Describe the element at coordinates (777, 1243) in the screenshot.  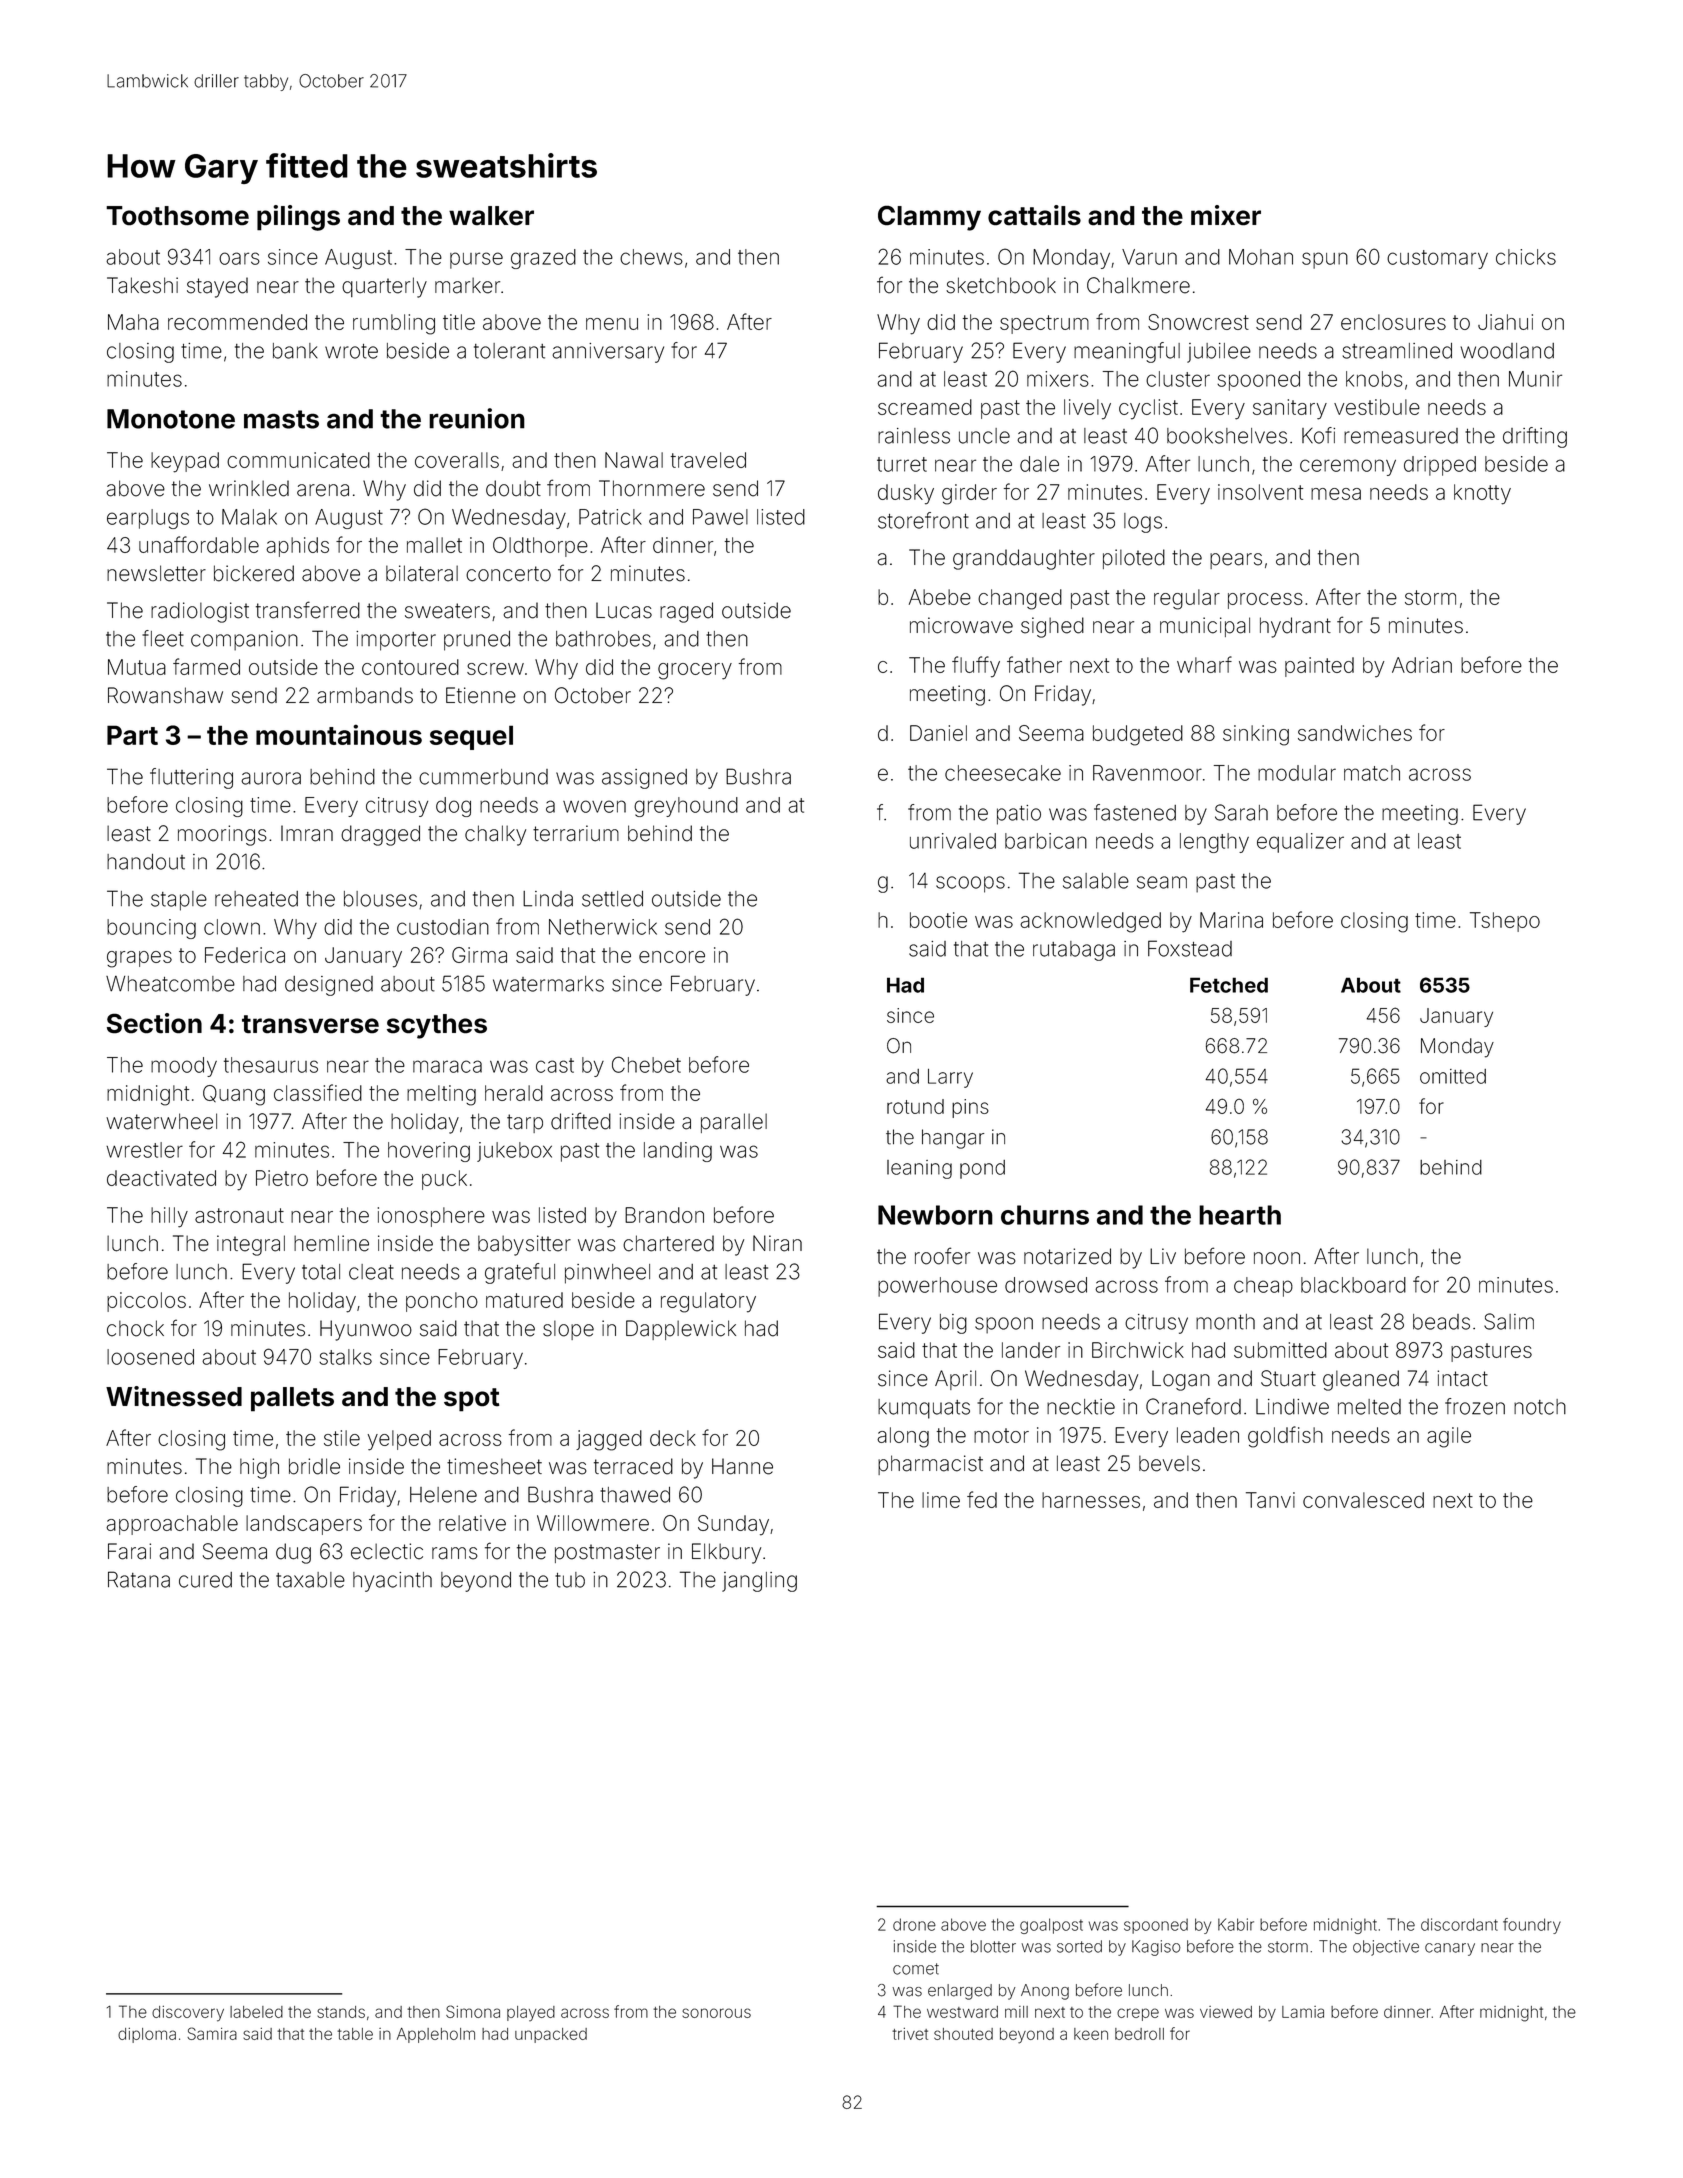
I see `Niran` at that location.
